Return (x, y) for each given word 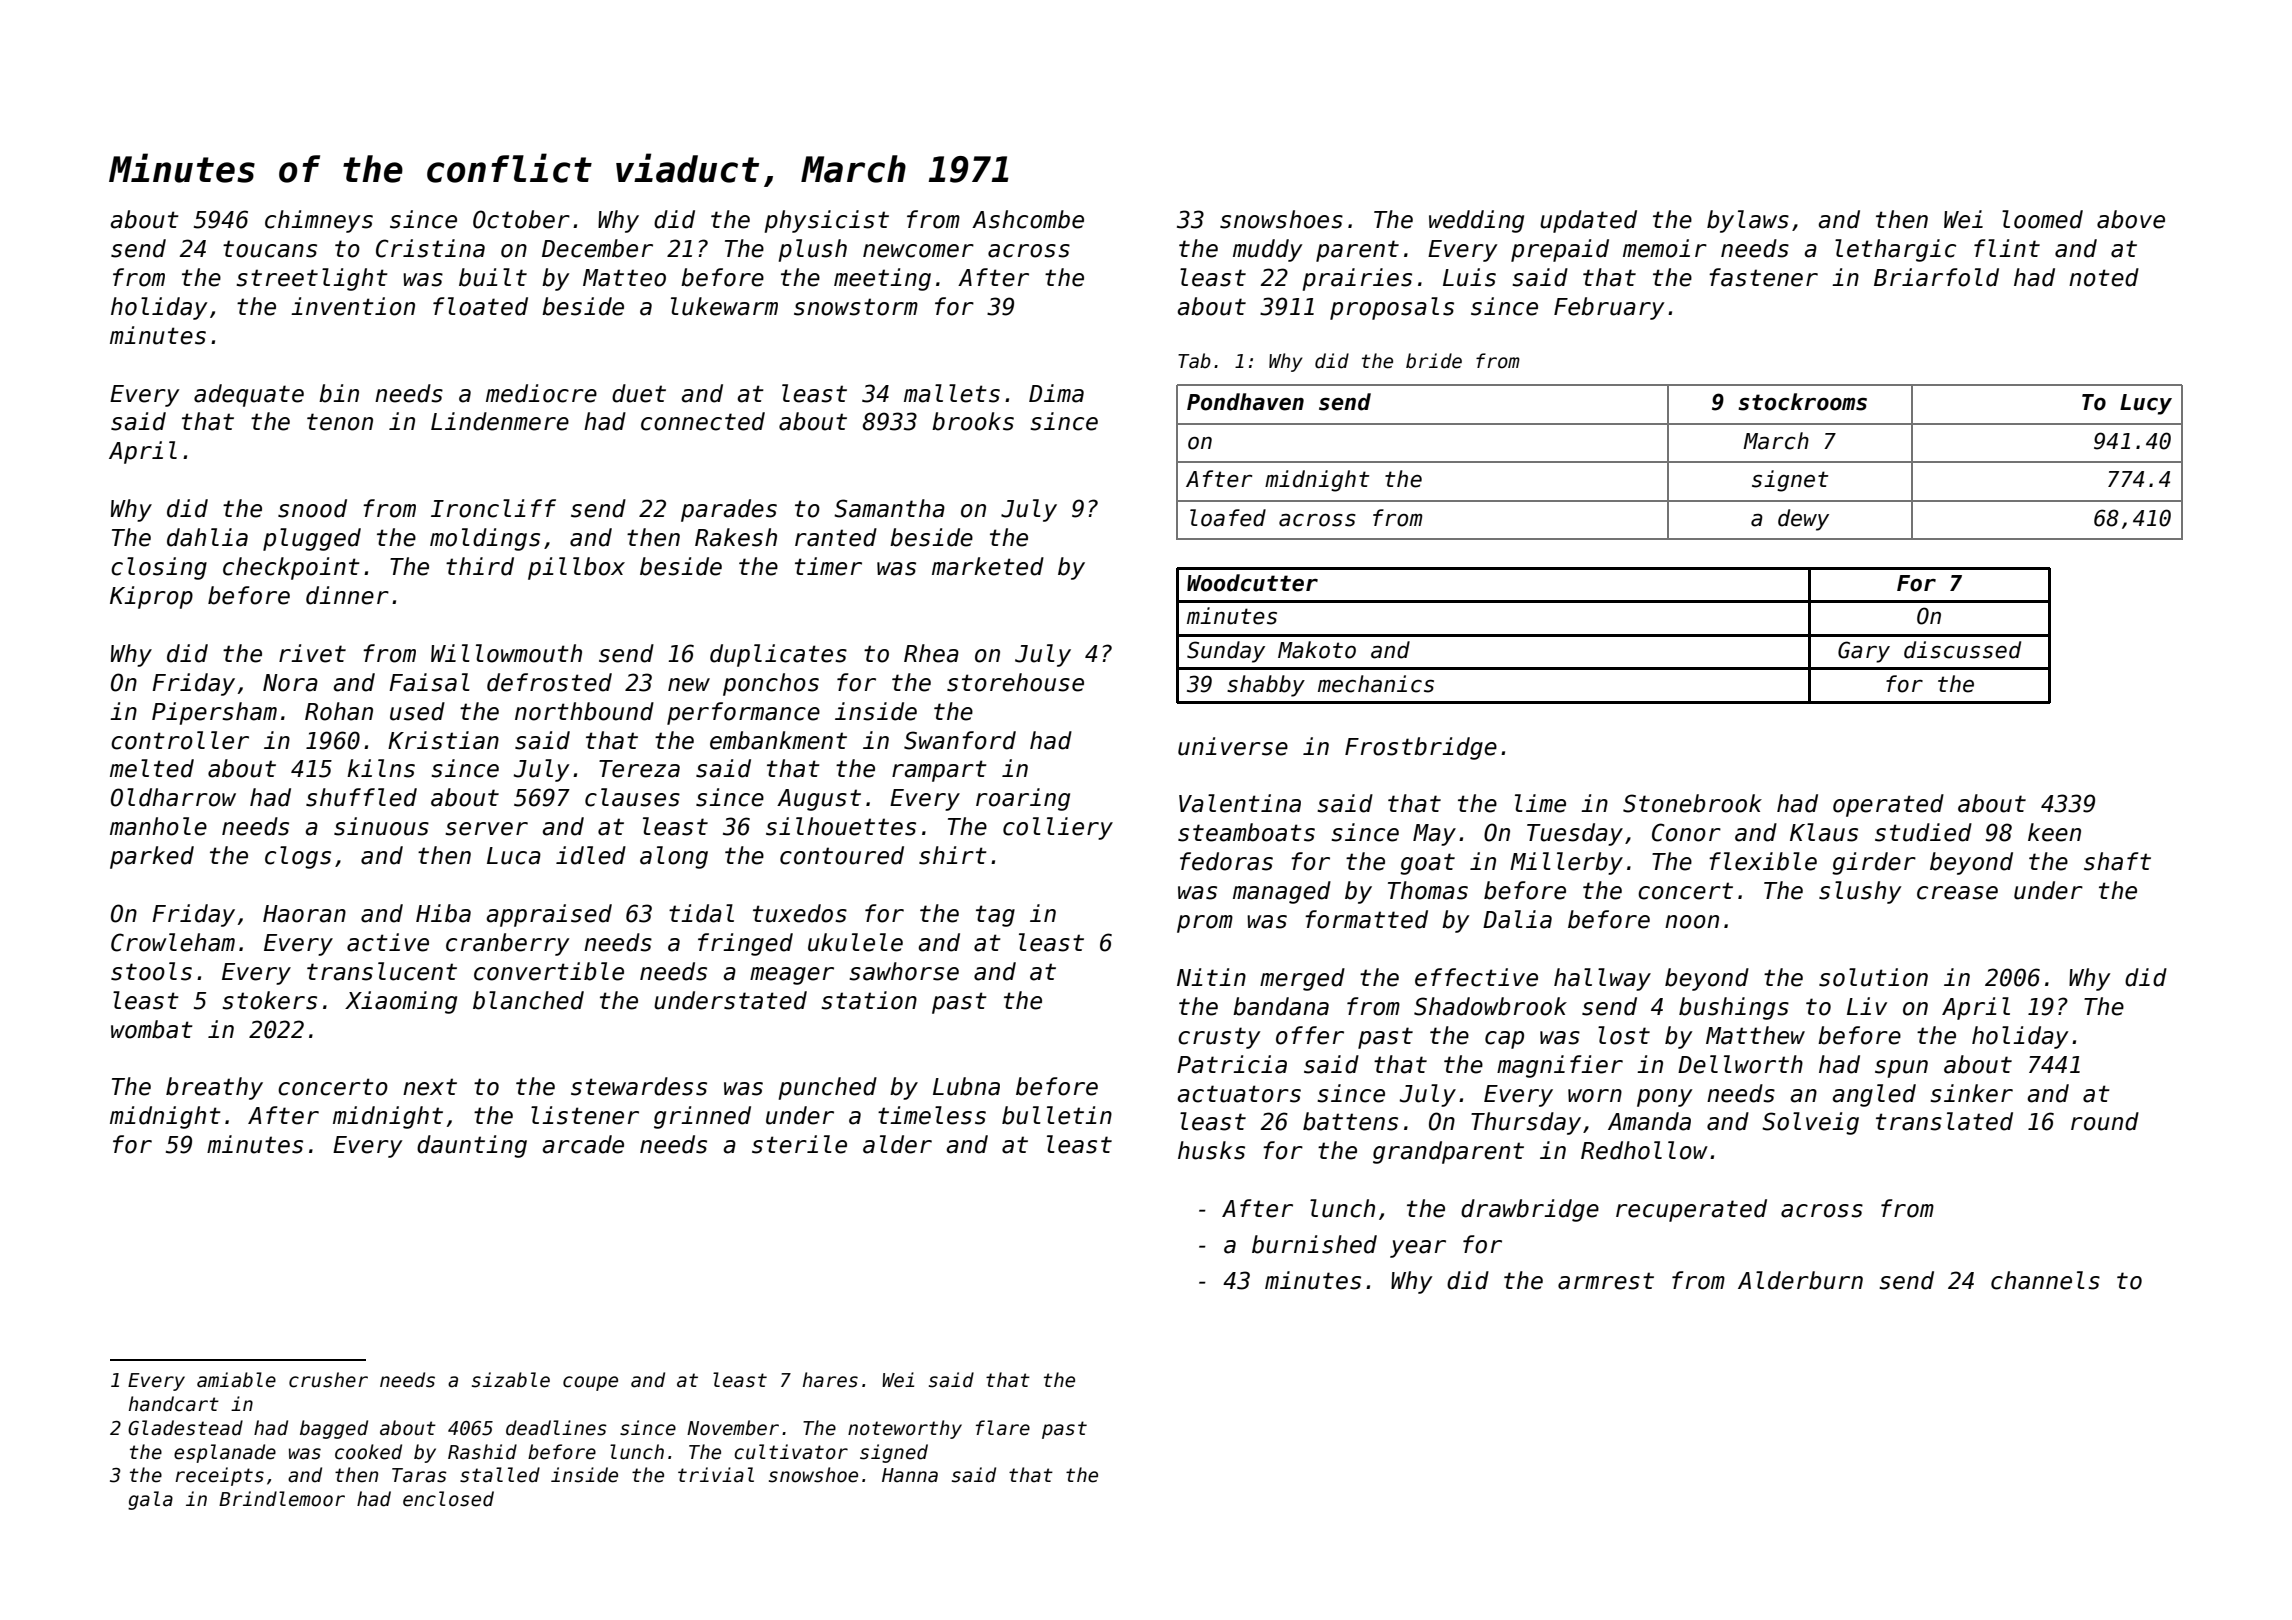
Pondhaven (1245, 402)
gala (150, 1500)
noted (2104, 277)
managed (1282, 892)
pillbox (576, 568)
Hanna (910, 1475)
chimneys (319, 221)
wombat (152, 1029)
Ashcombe (1028, 219)
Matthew (1755, 1035)
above (2131, 219)
